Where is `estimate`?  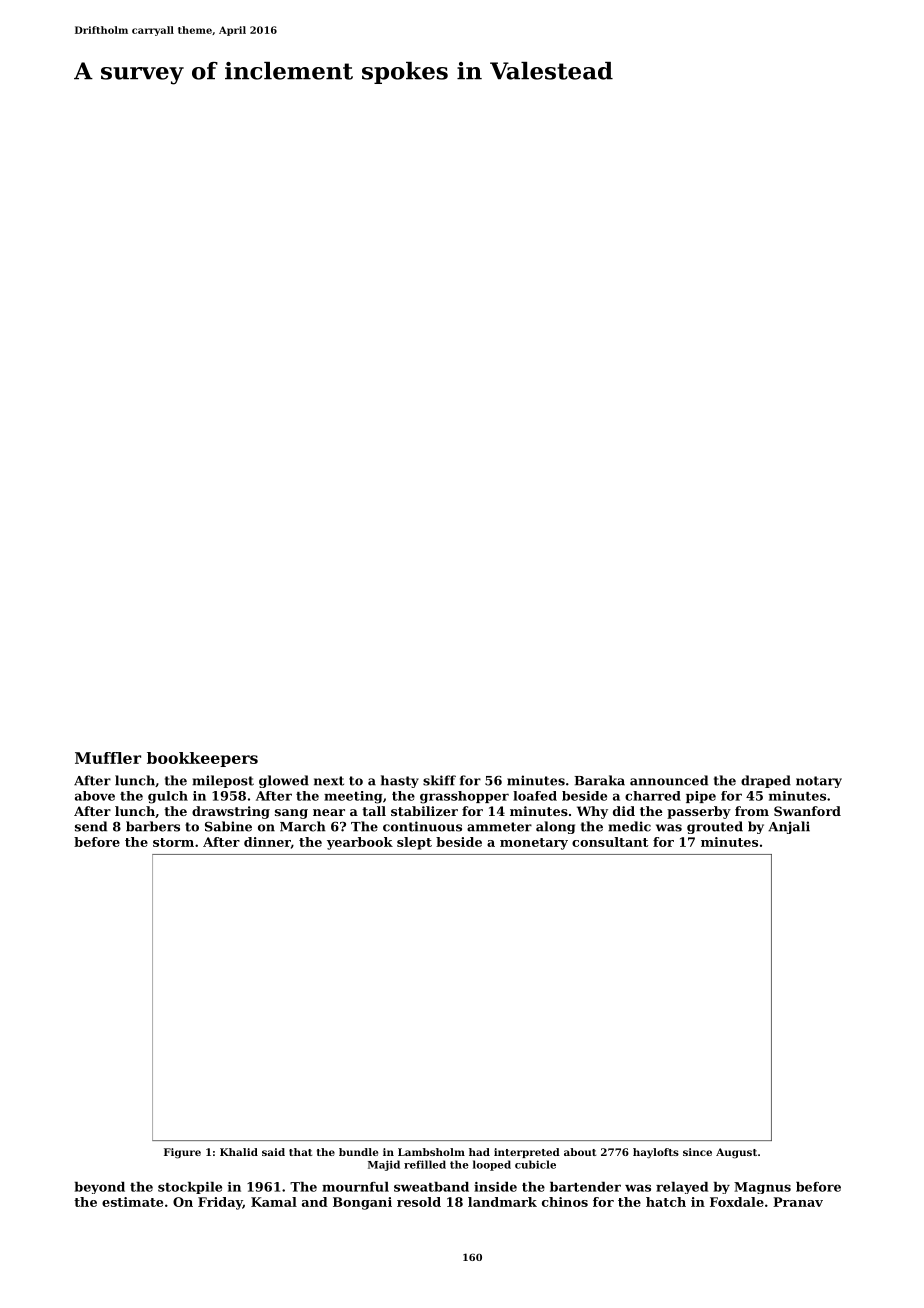 estimate is located at coordinates (132, 1202).
